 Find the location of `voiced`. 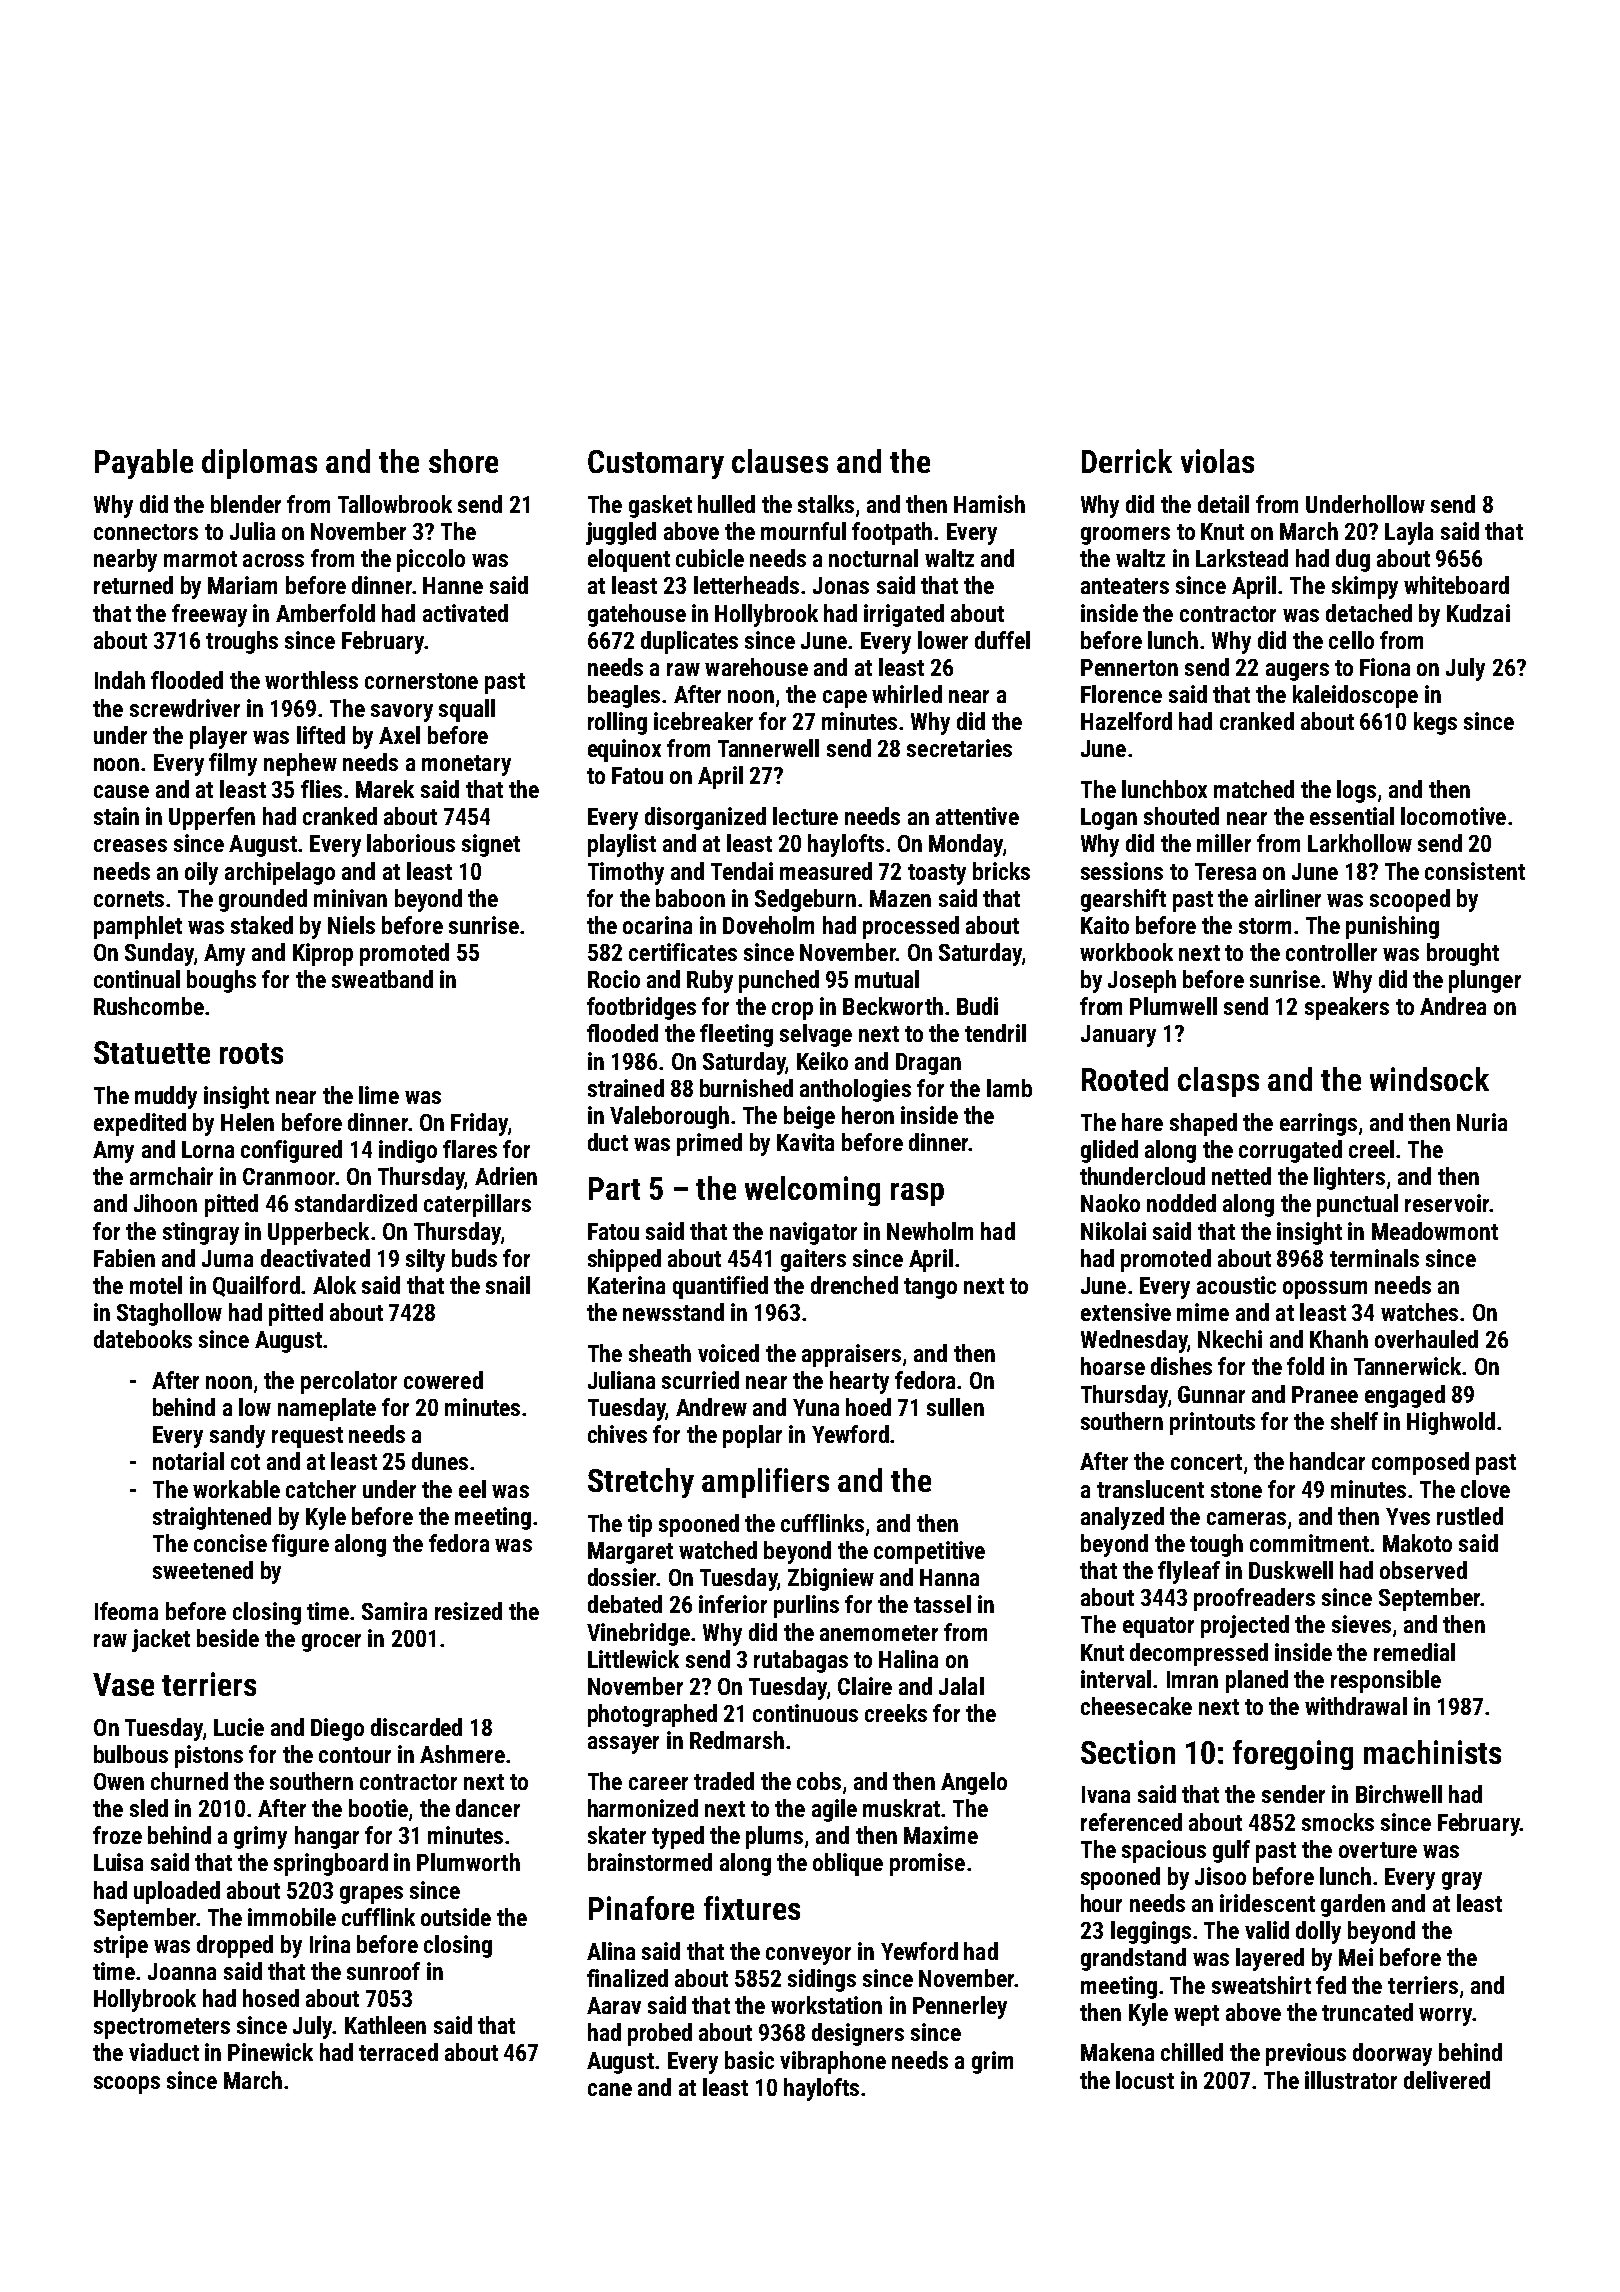

voiced is located at coordinates (728, 1353).
